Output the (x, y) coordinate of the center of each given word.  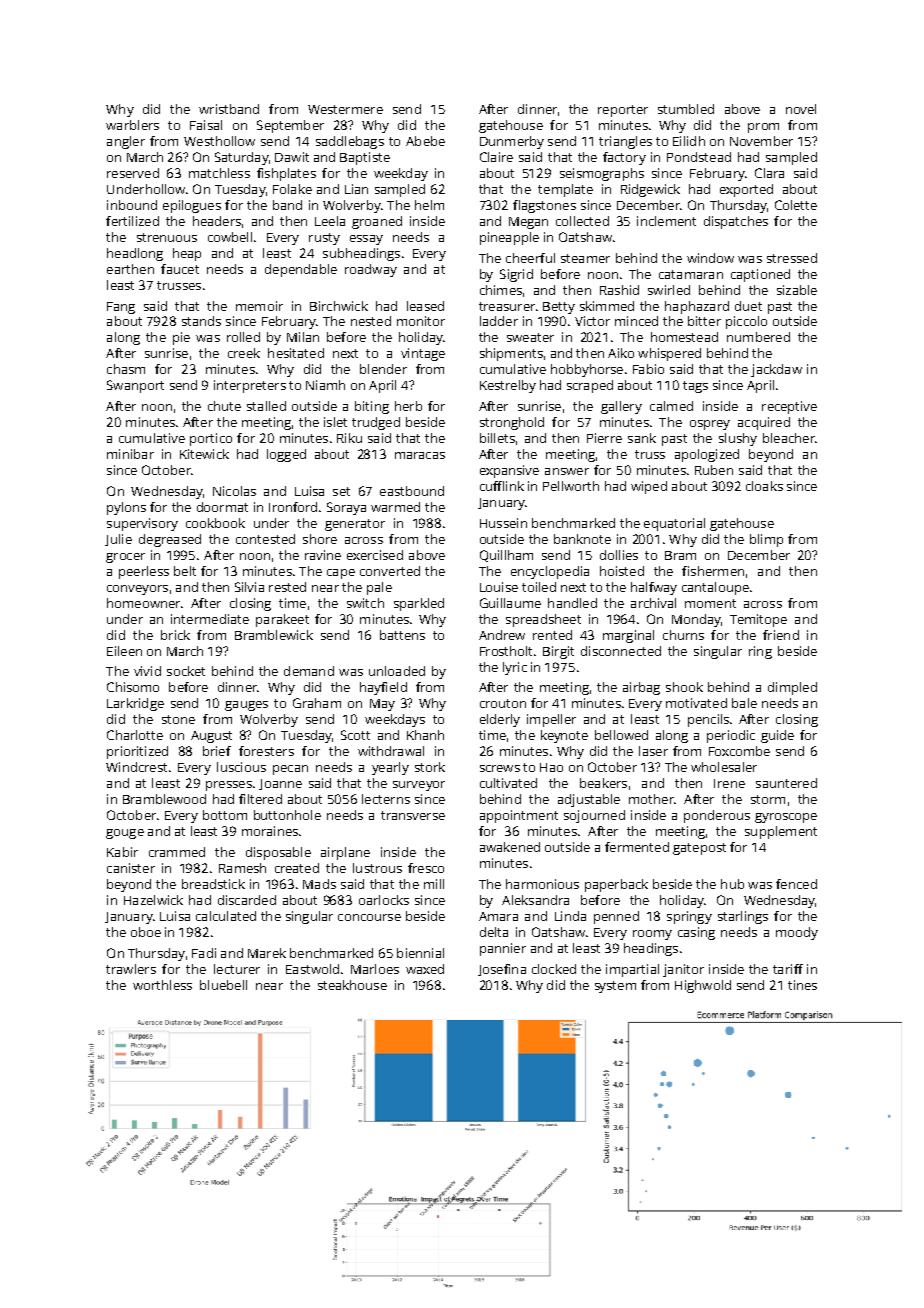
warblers (132, 125)
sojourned (594, 816)
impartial (632, 970)
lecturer (237, 969)
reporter (623, 111)
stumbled (686, 109)
